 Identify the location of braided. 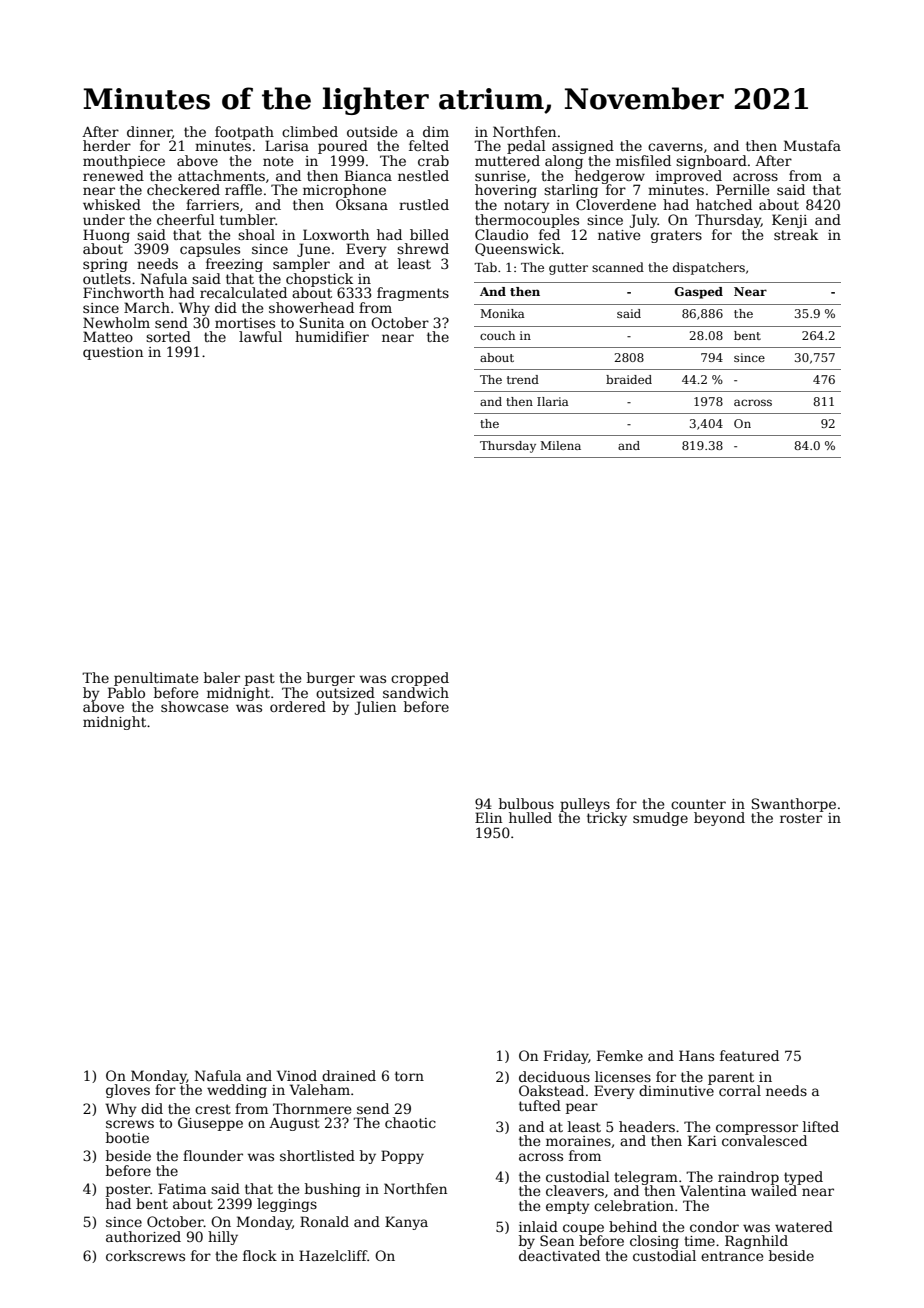
(629, 379).
